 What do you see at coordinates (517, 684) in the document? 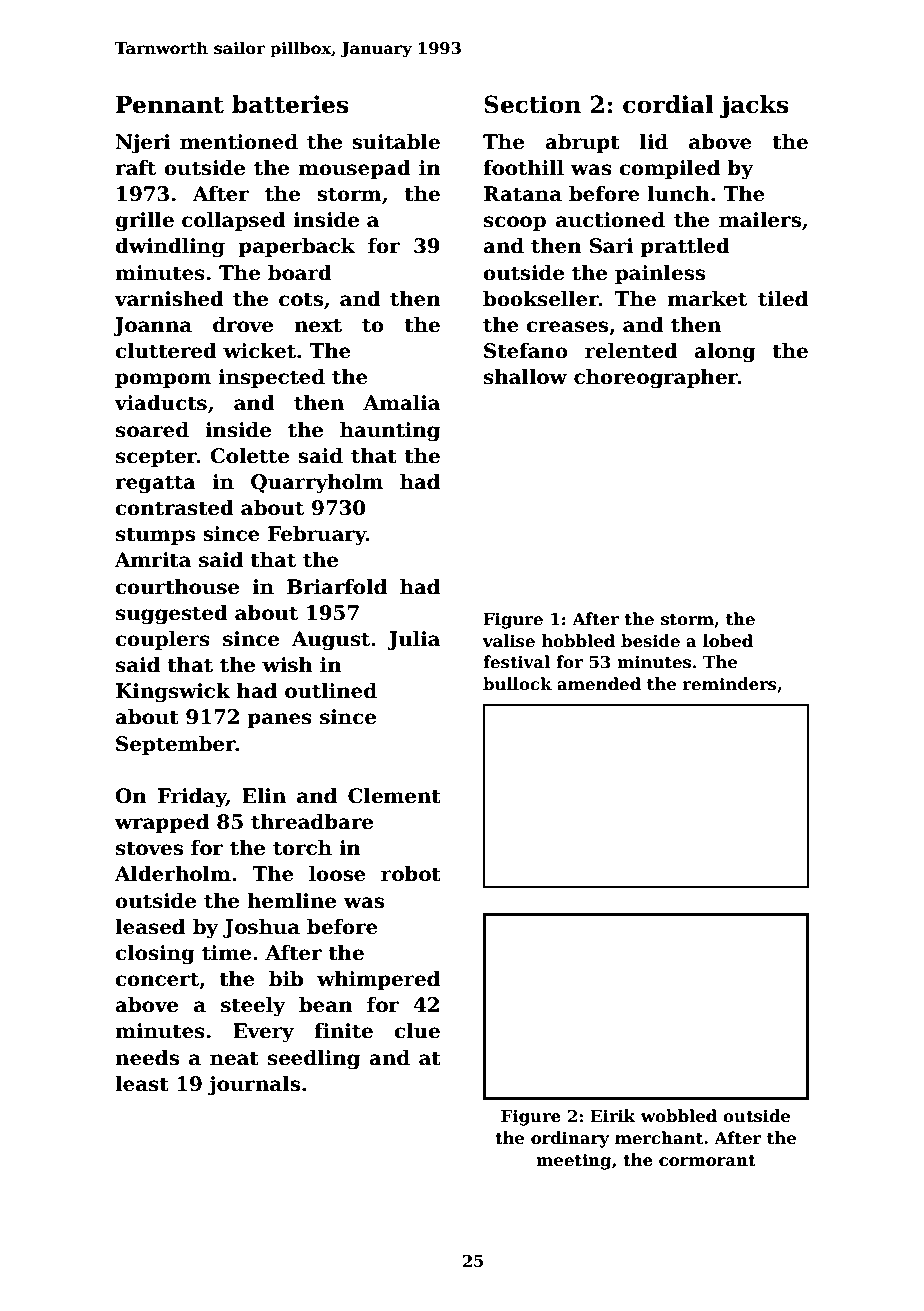
I see `bullock` at bounding box center [517, 684].
